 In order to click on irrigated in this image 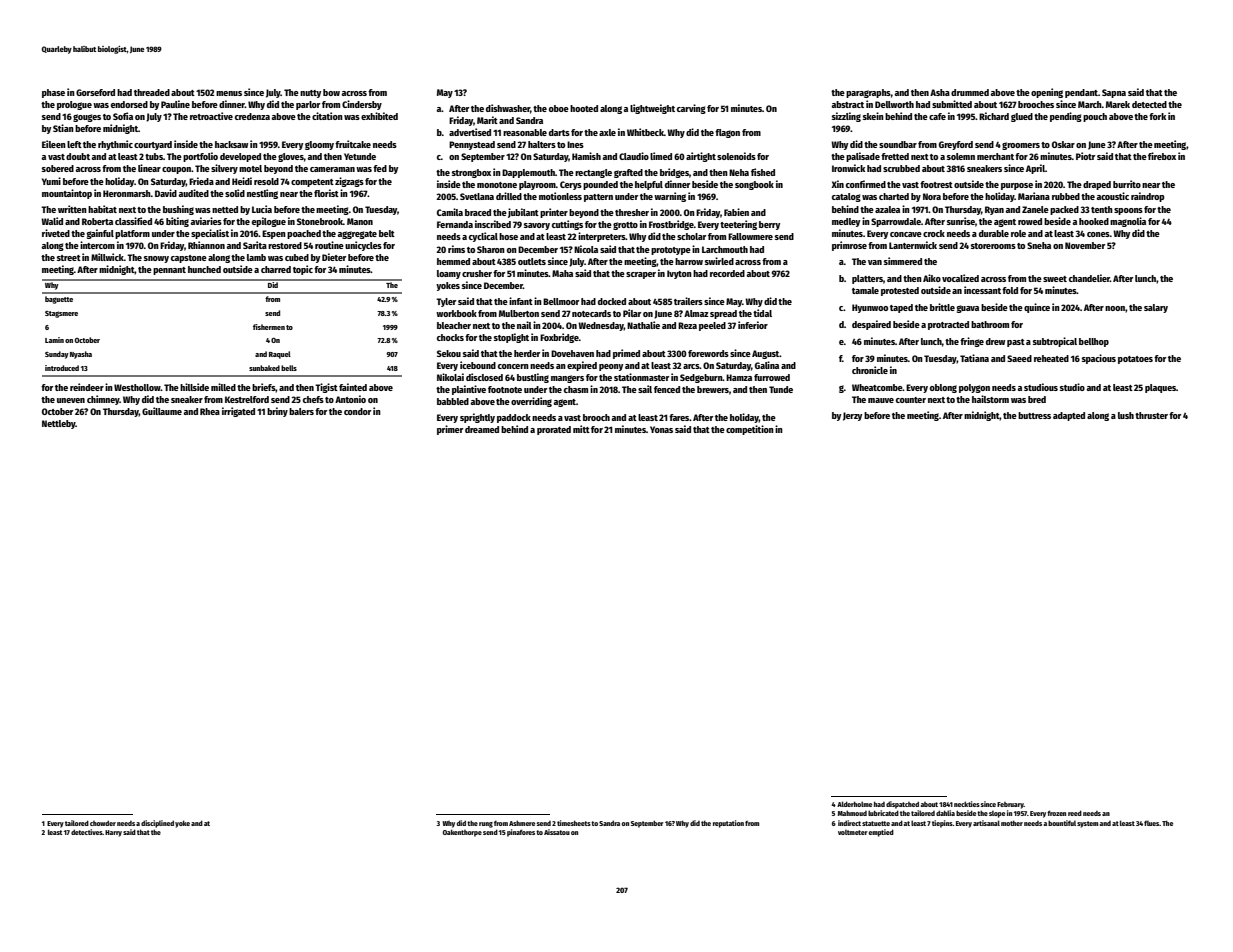, I will do `click(238, 412)`.
